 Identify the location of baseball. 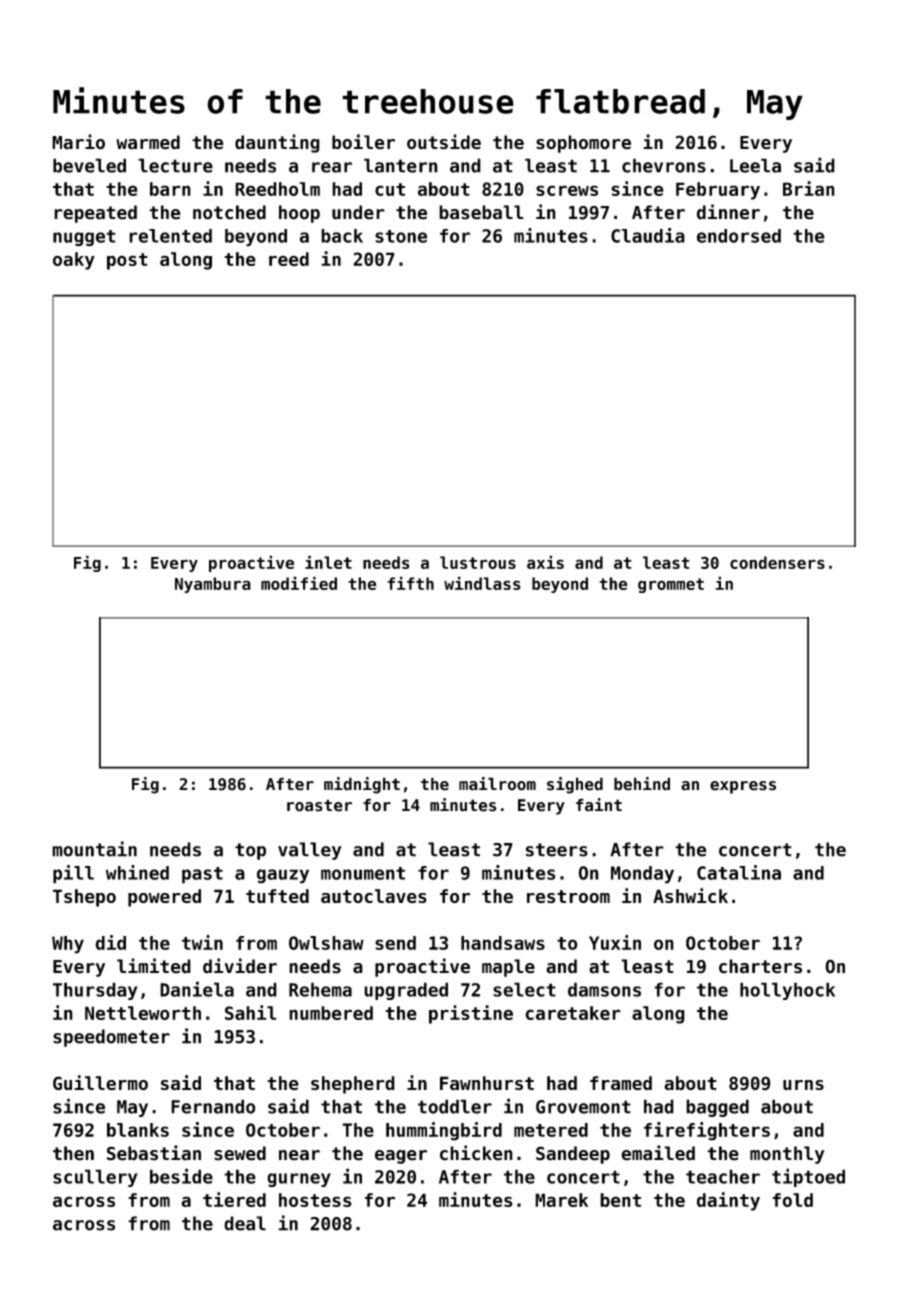
(481, 212).
